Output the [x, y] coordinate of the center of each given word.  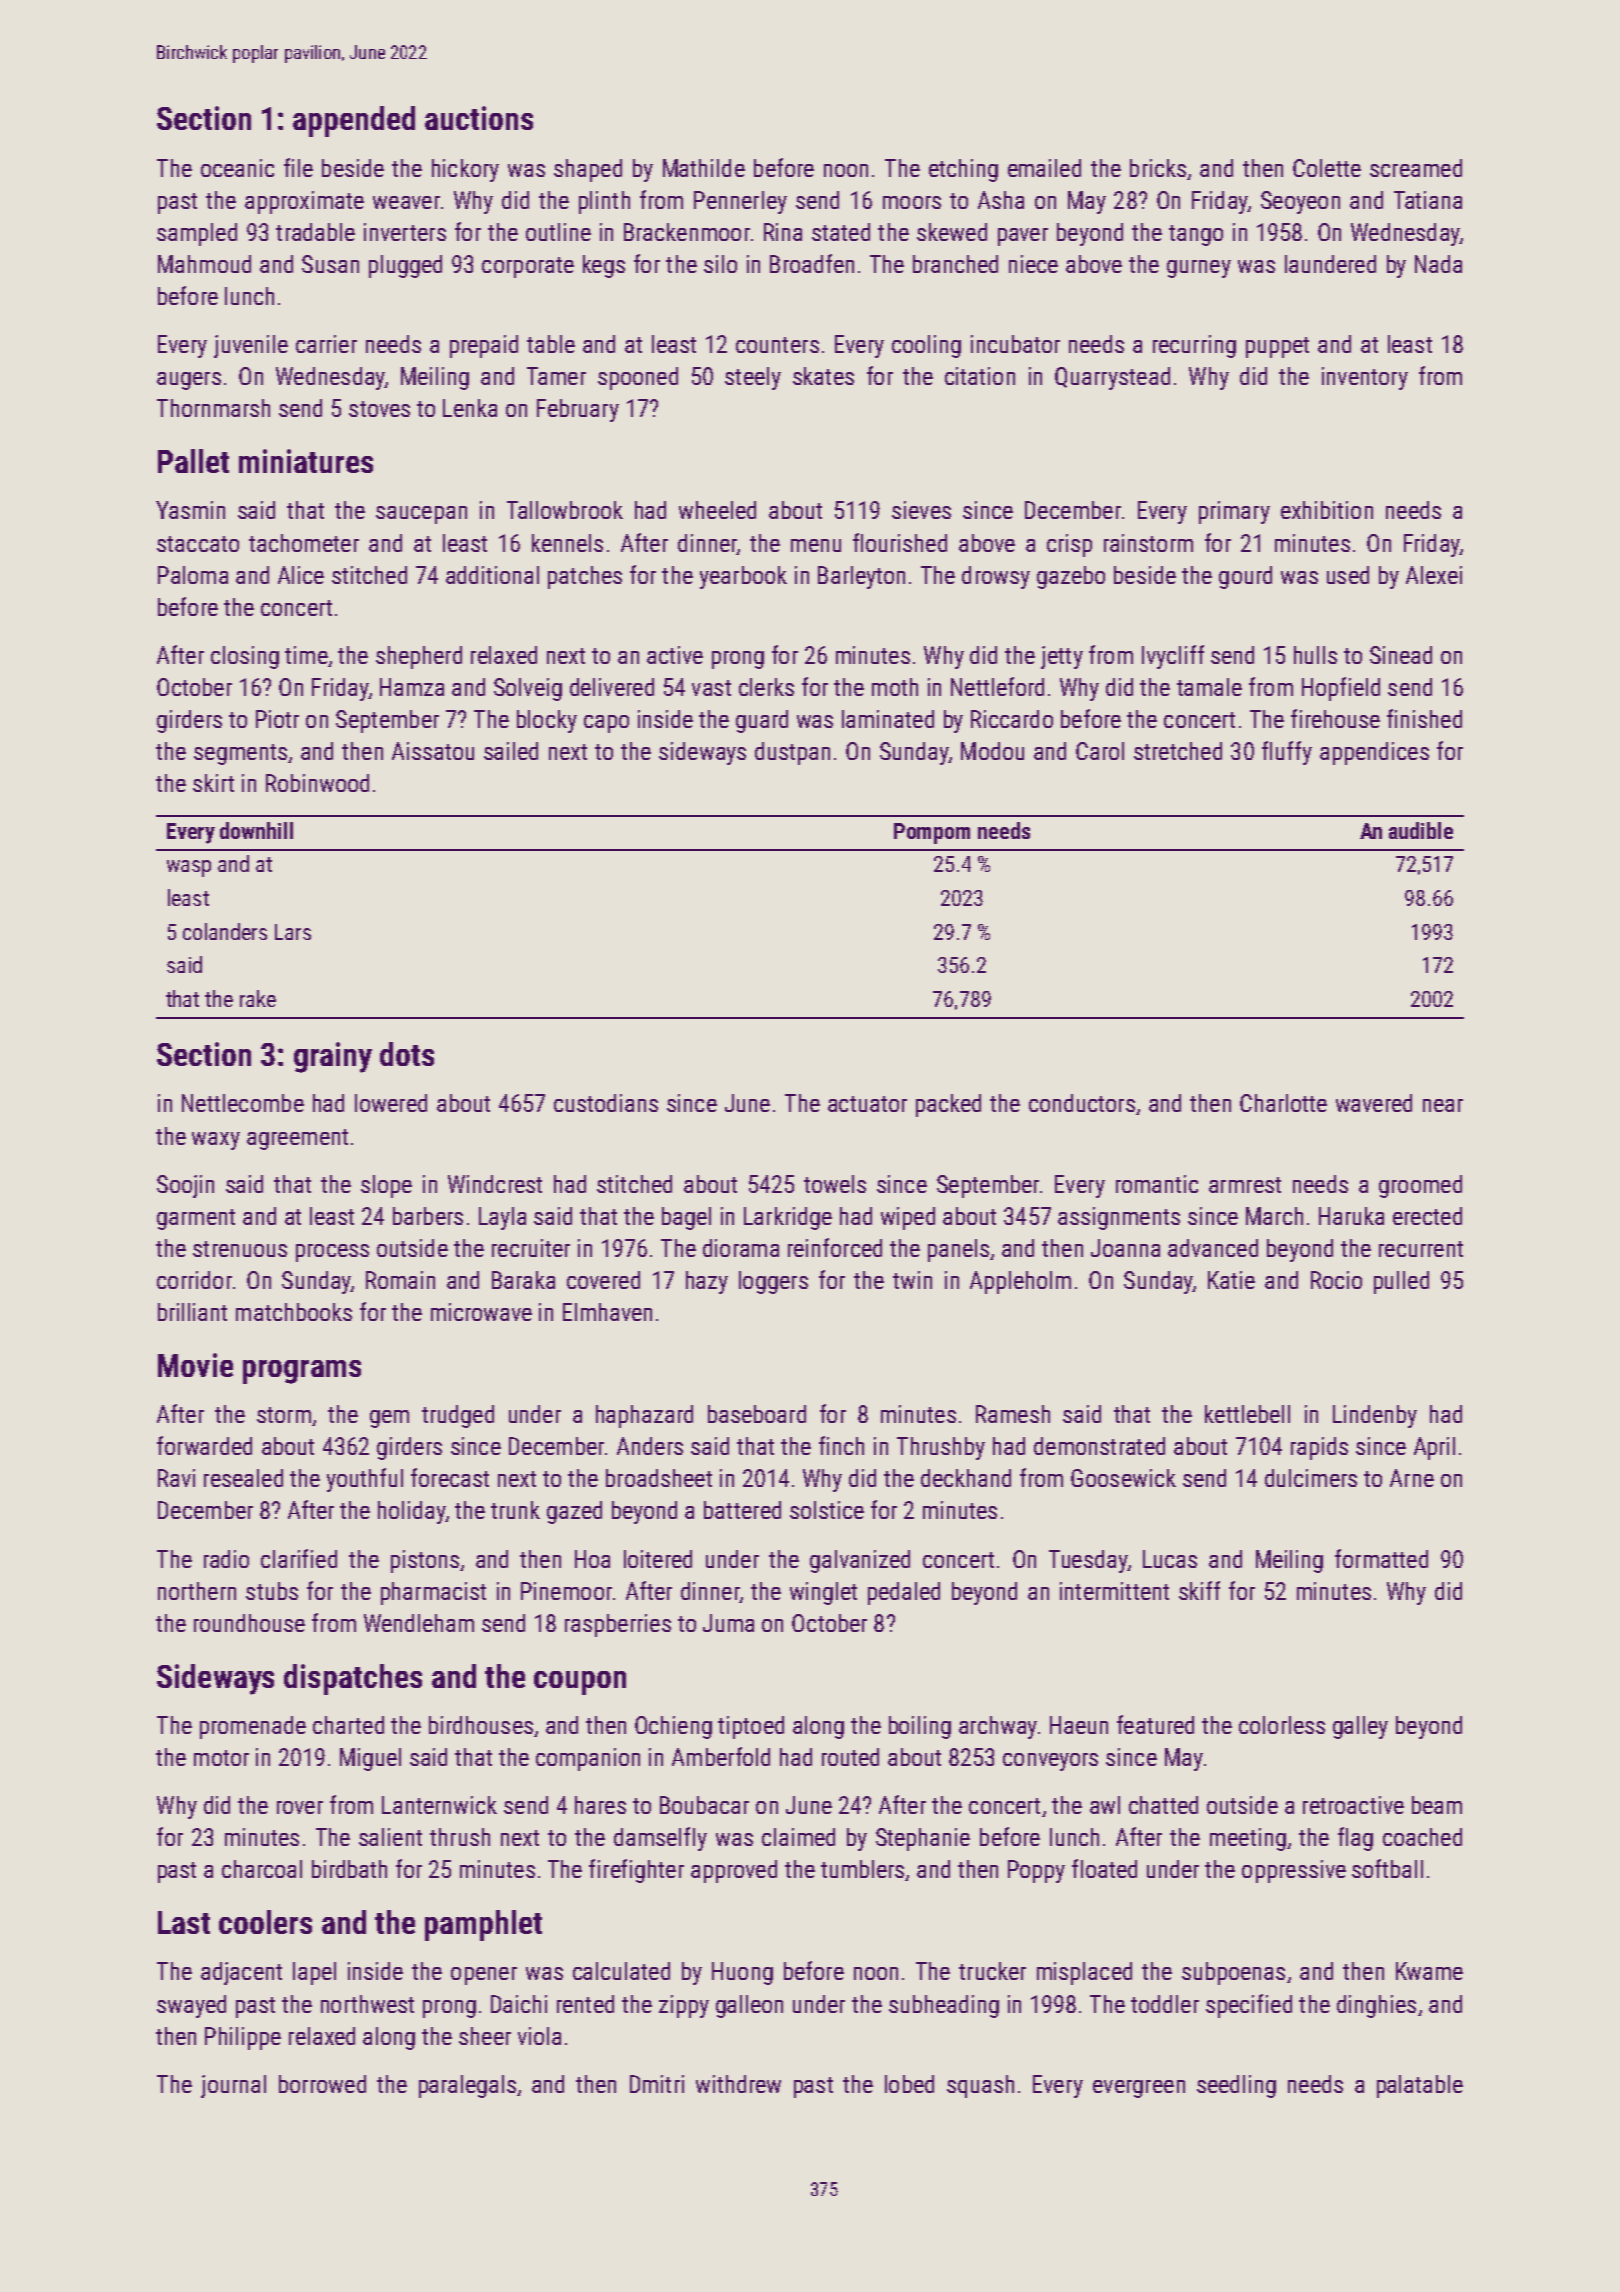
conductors [1082, 1103]
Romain [400, 1280]
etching [963, 170]
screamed [1416, 168]
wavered [1374, 1103]
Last [184, 1922]
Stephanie [923, 1839]
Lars [293, 932]
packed [948, 1105]
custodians [606, 1103]
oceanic [237, 168]
